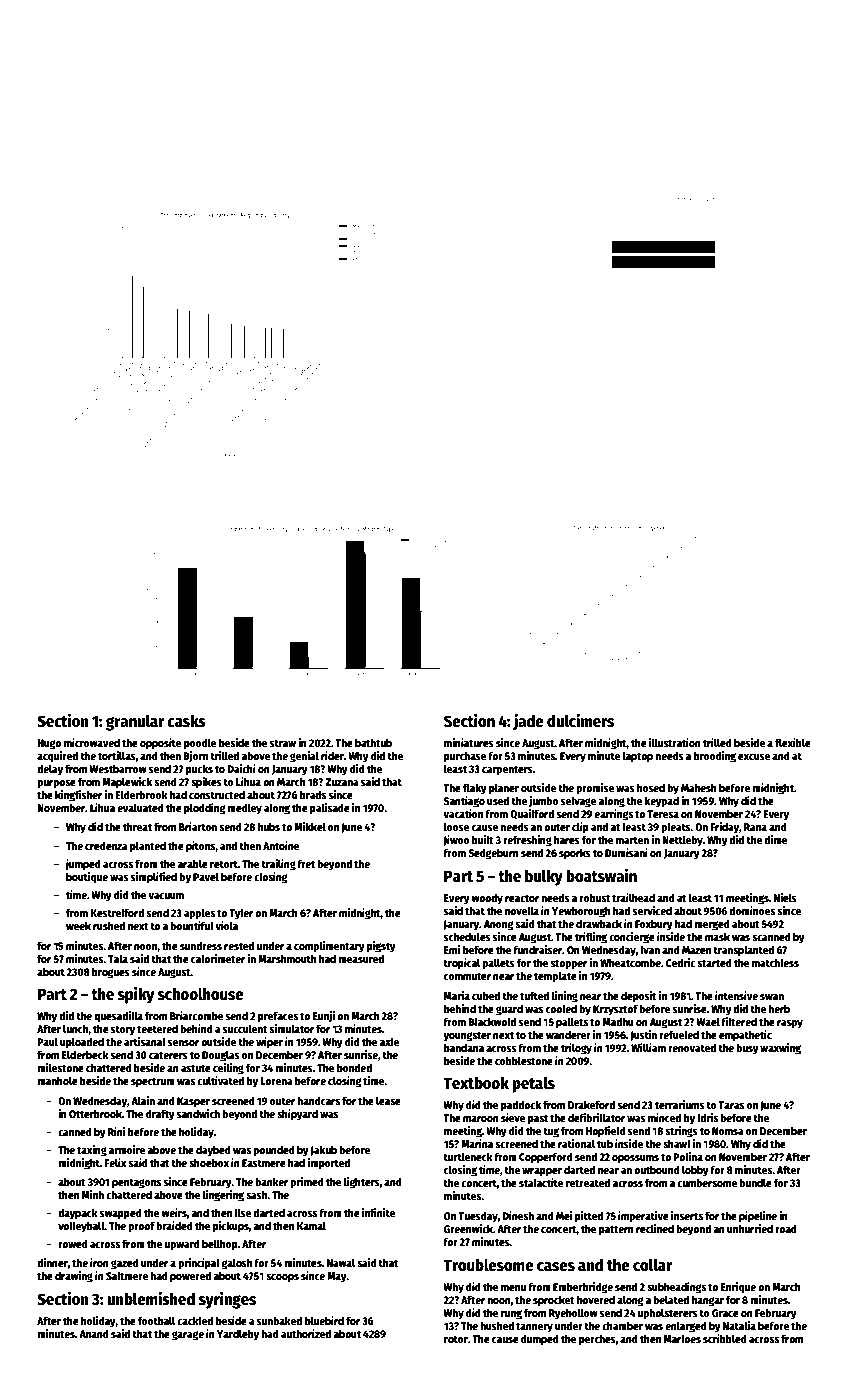  Describe the element at coordinates (528, 722) in the screenshot. I see `jade` at that location.
